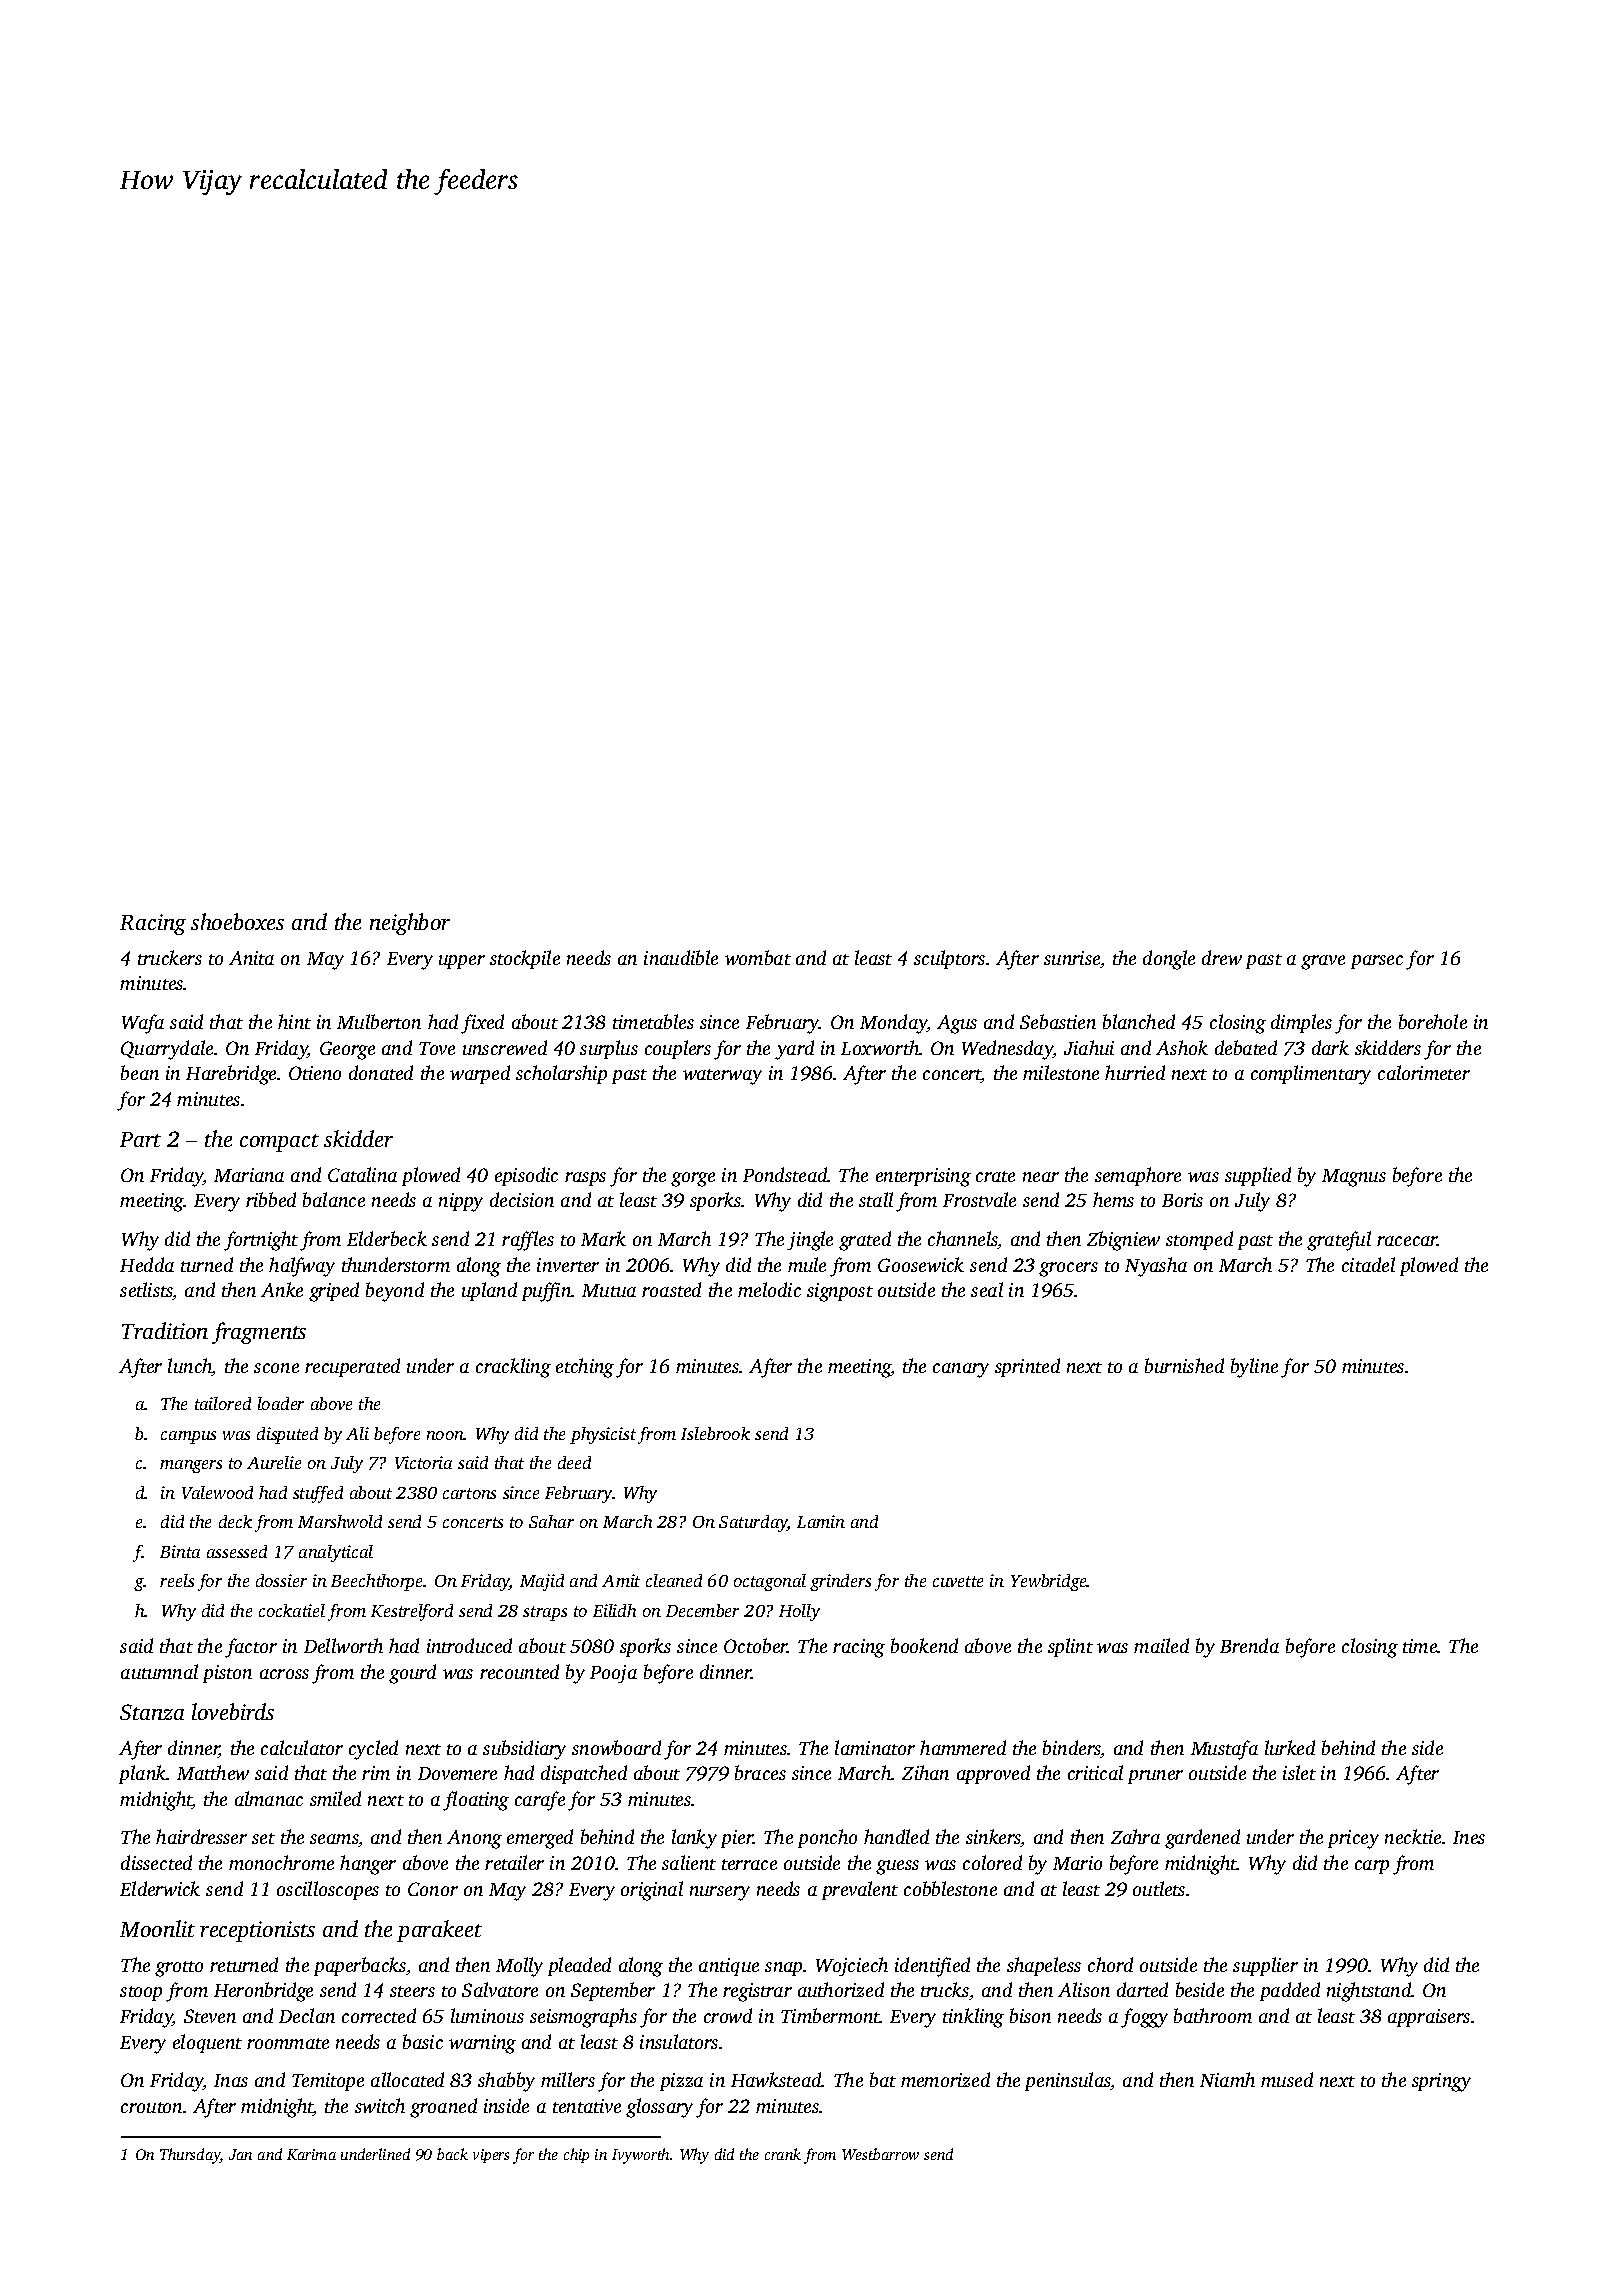 The image size is (1620, 2292). What do you see at coordinates (1368, 1264) in the page?
I see `citadel` at bounding box center [1368, 1264].
